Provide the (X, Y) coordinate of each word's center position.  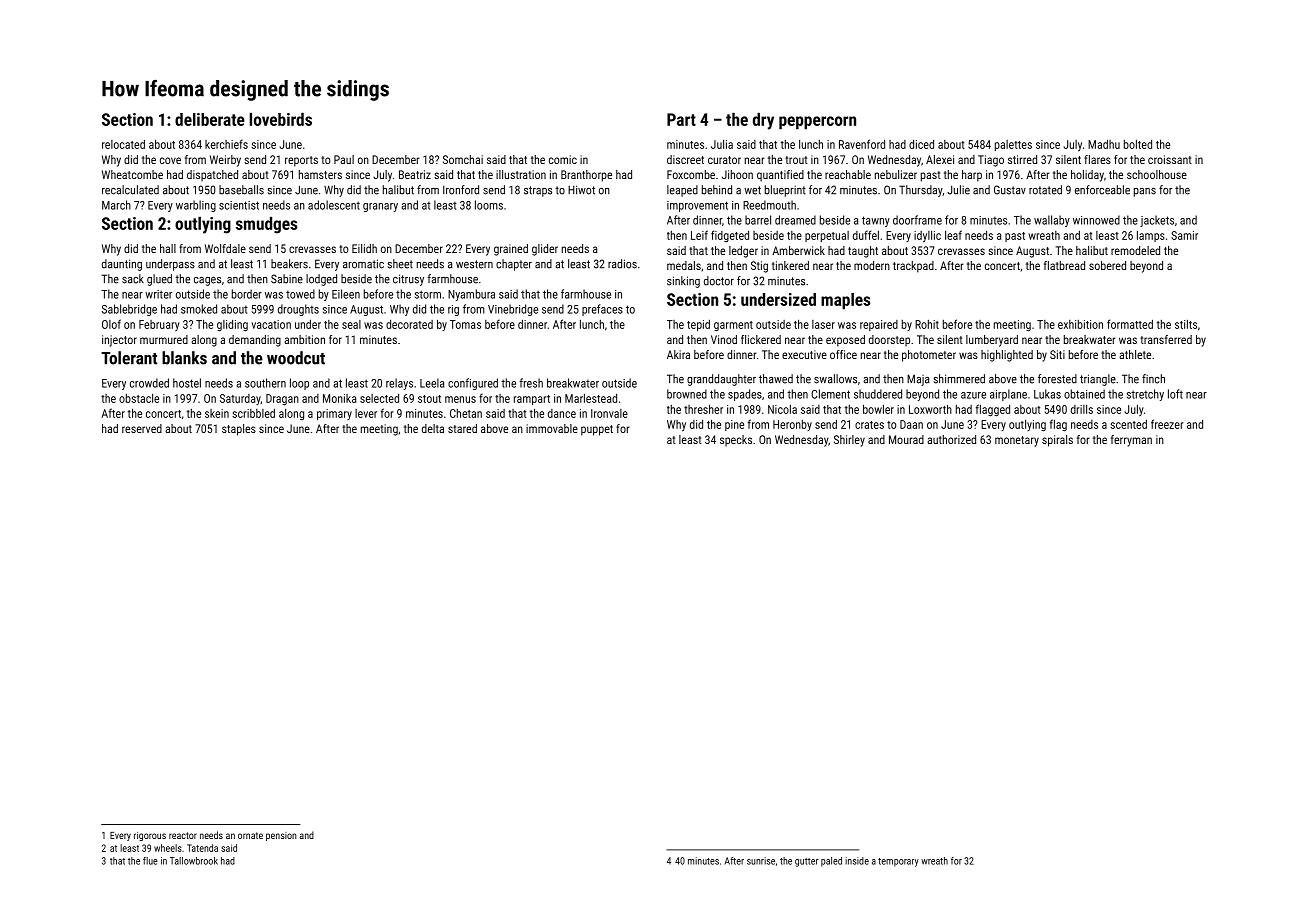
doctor (719, 281)
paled (831, 862)
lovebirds (280, 119)
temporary (898, 862)
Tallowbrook (194, 861)
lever (366, 413)
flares (1097, 159)
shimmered (959, 379)
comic (563, 159)
